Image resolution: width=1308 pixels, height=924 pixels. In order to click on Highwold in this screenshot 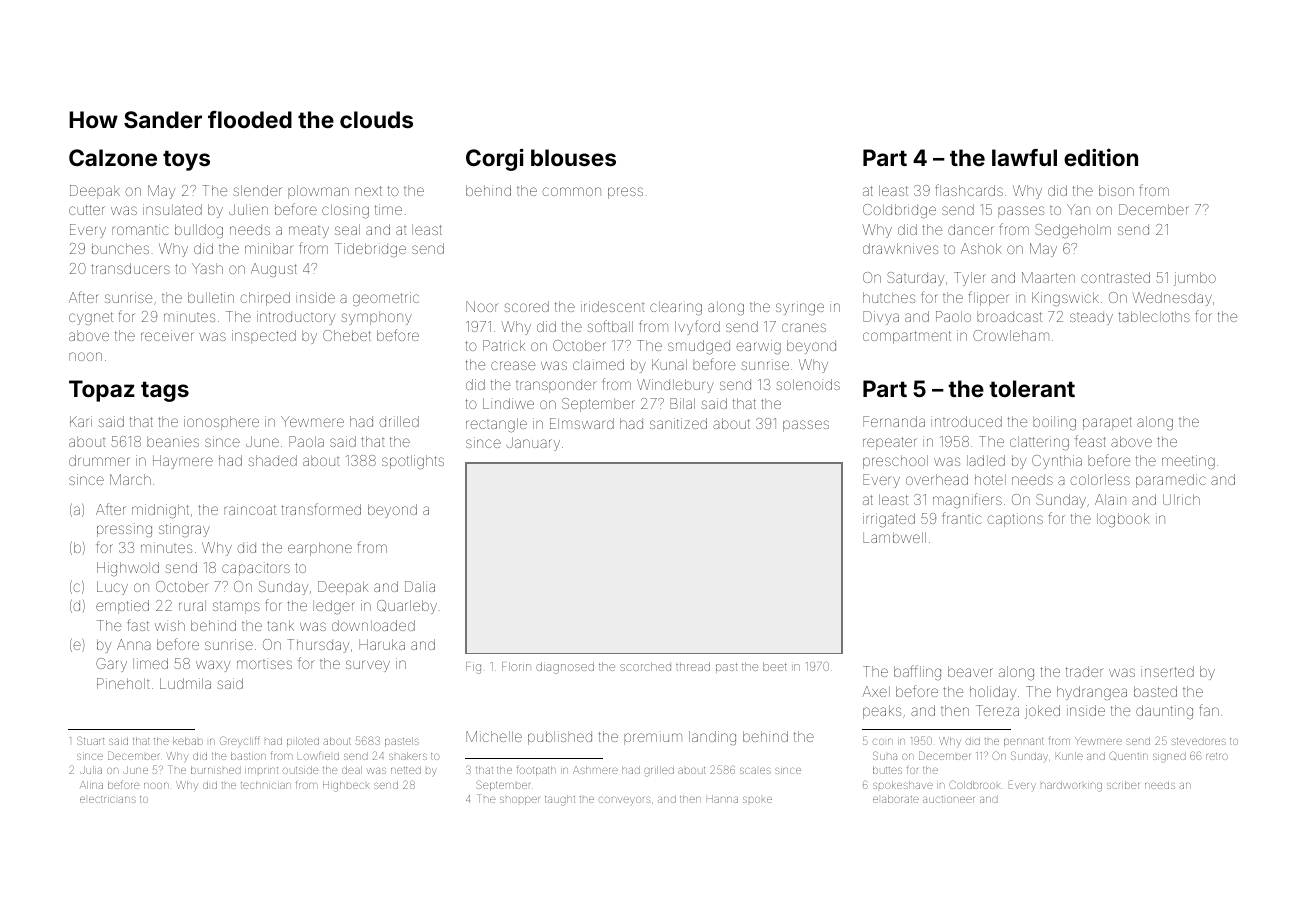, I will do `click(128, 569)`.
